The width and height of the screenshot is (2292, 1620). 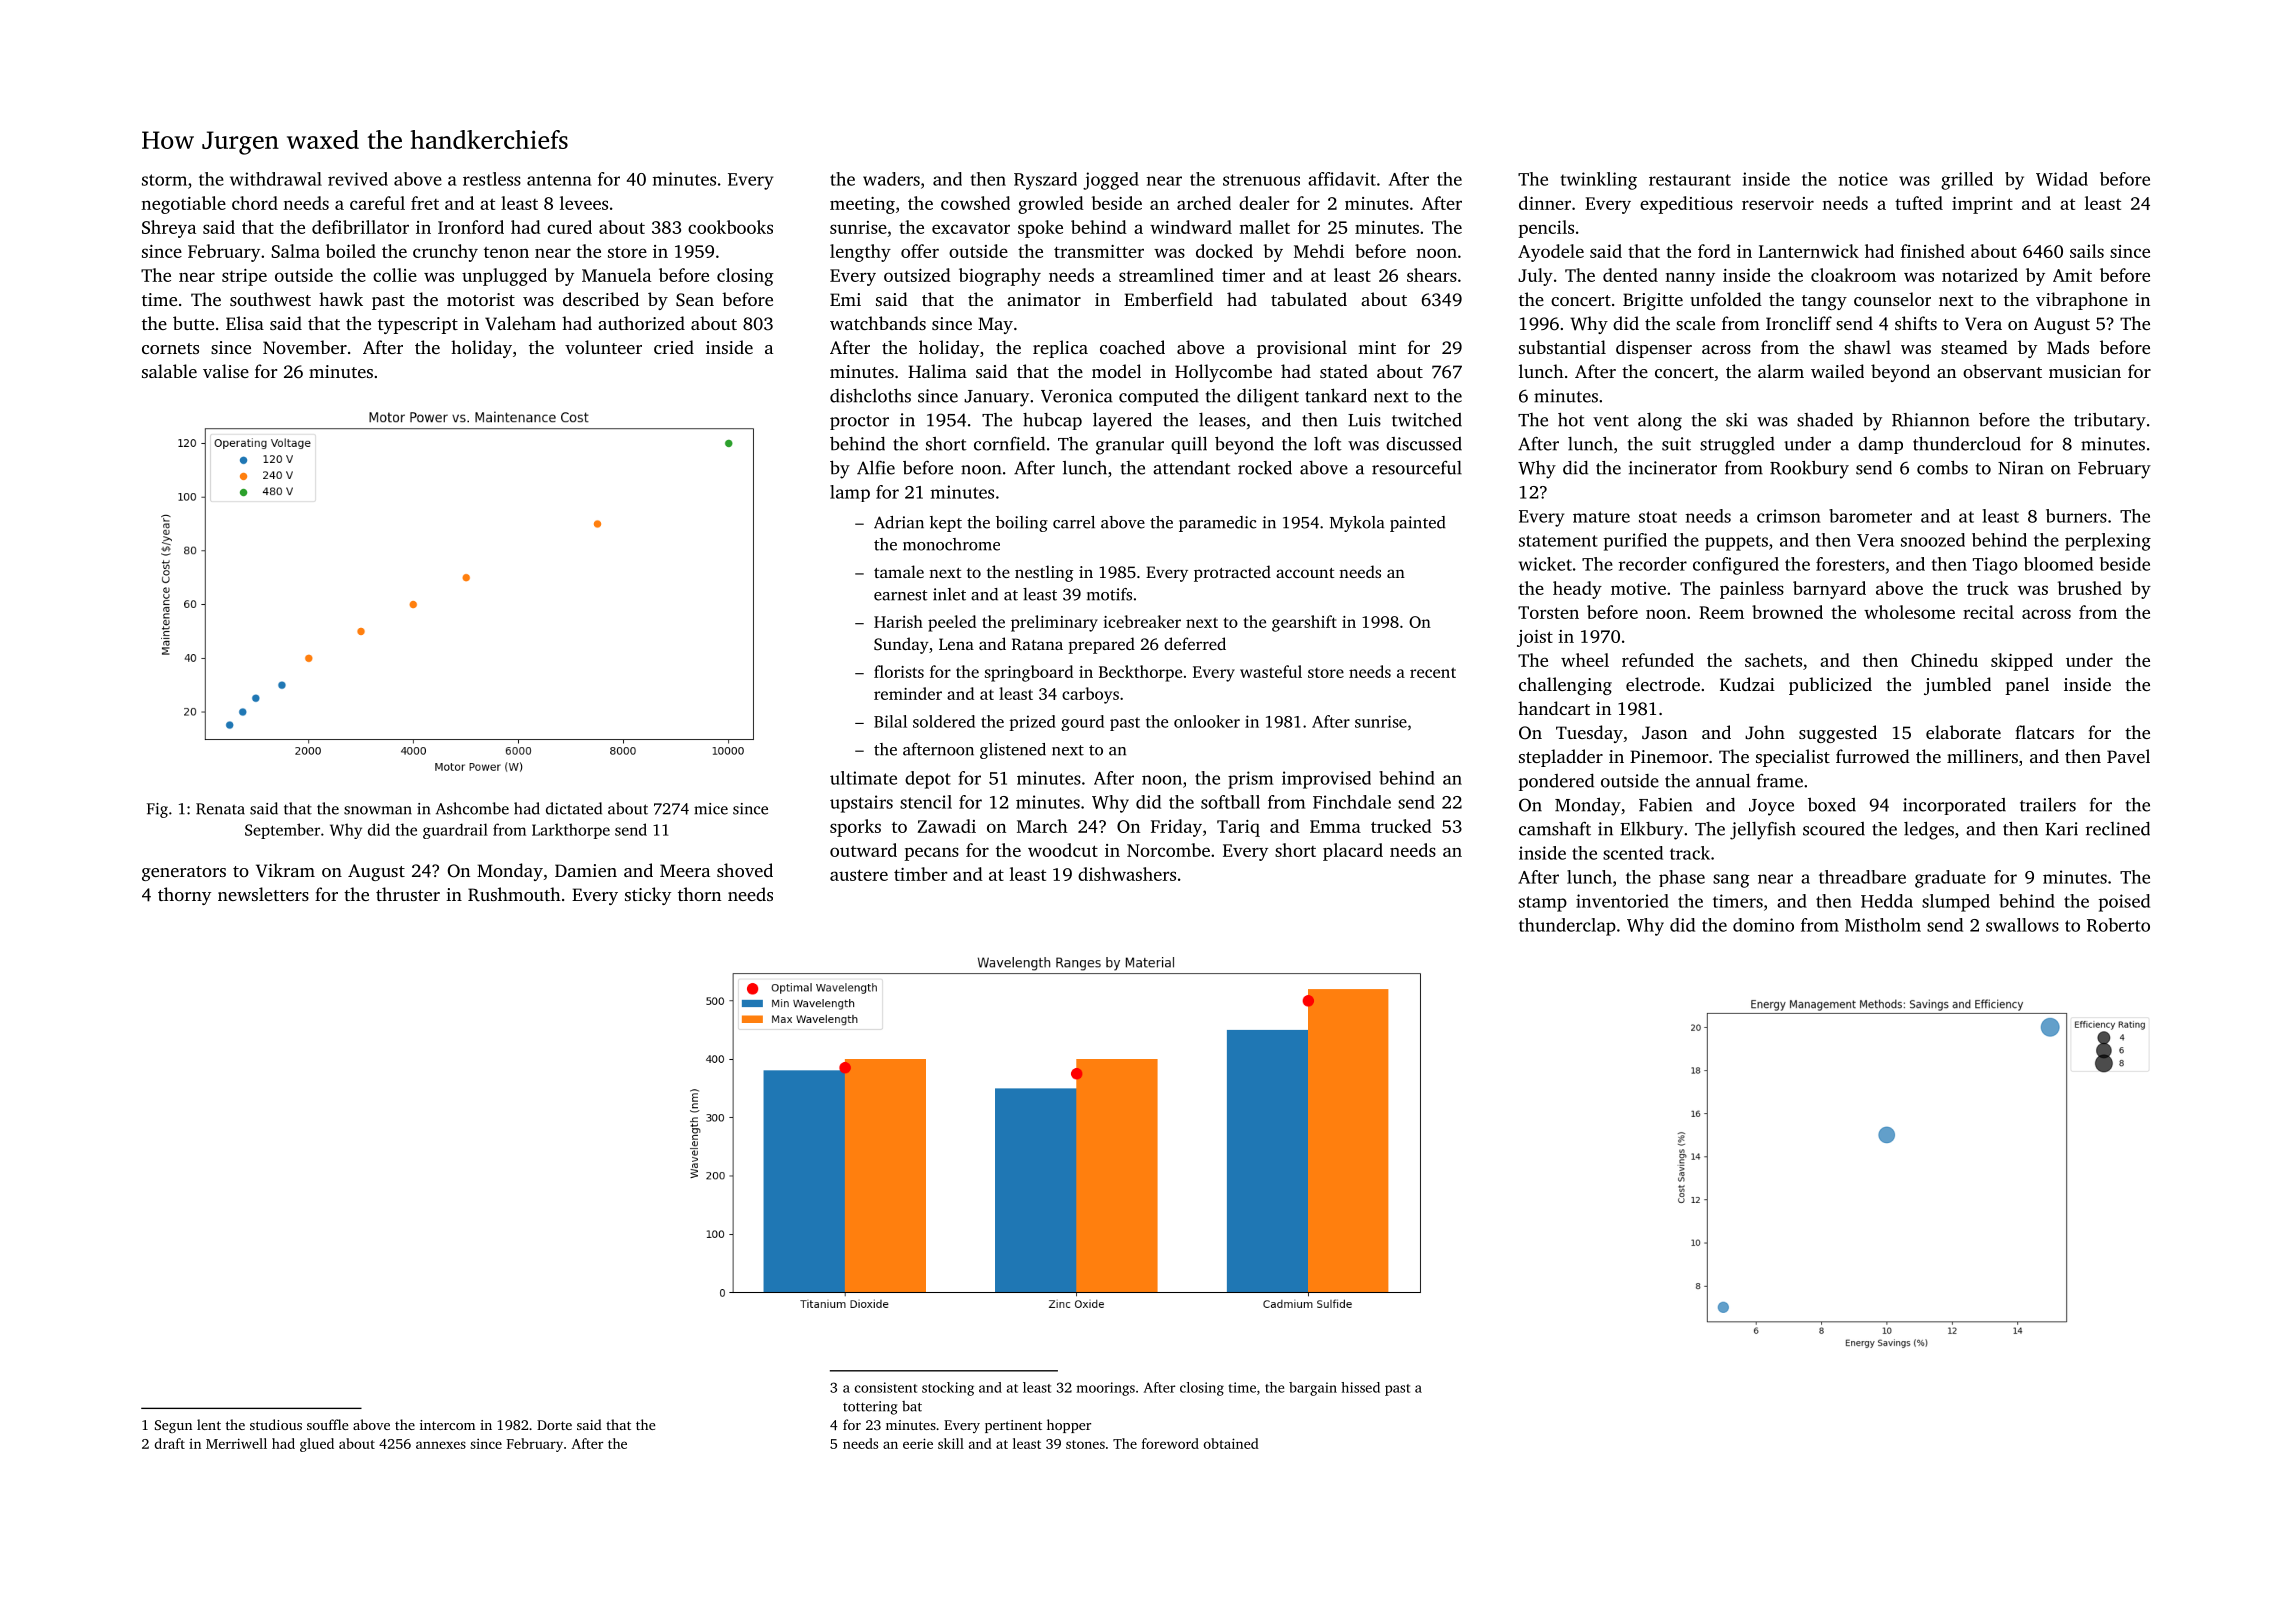 I want to click on granular, so click(x=1130, y=446).
